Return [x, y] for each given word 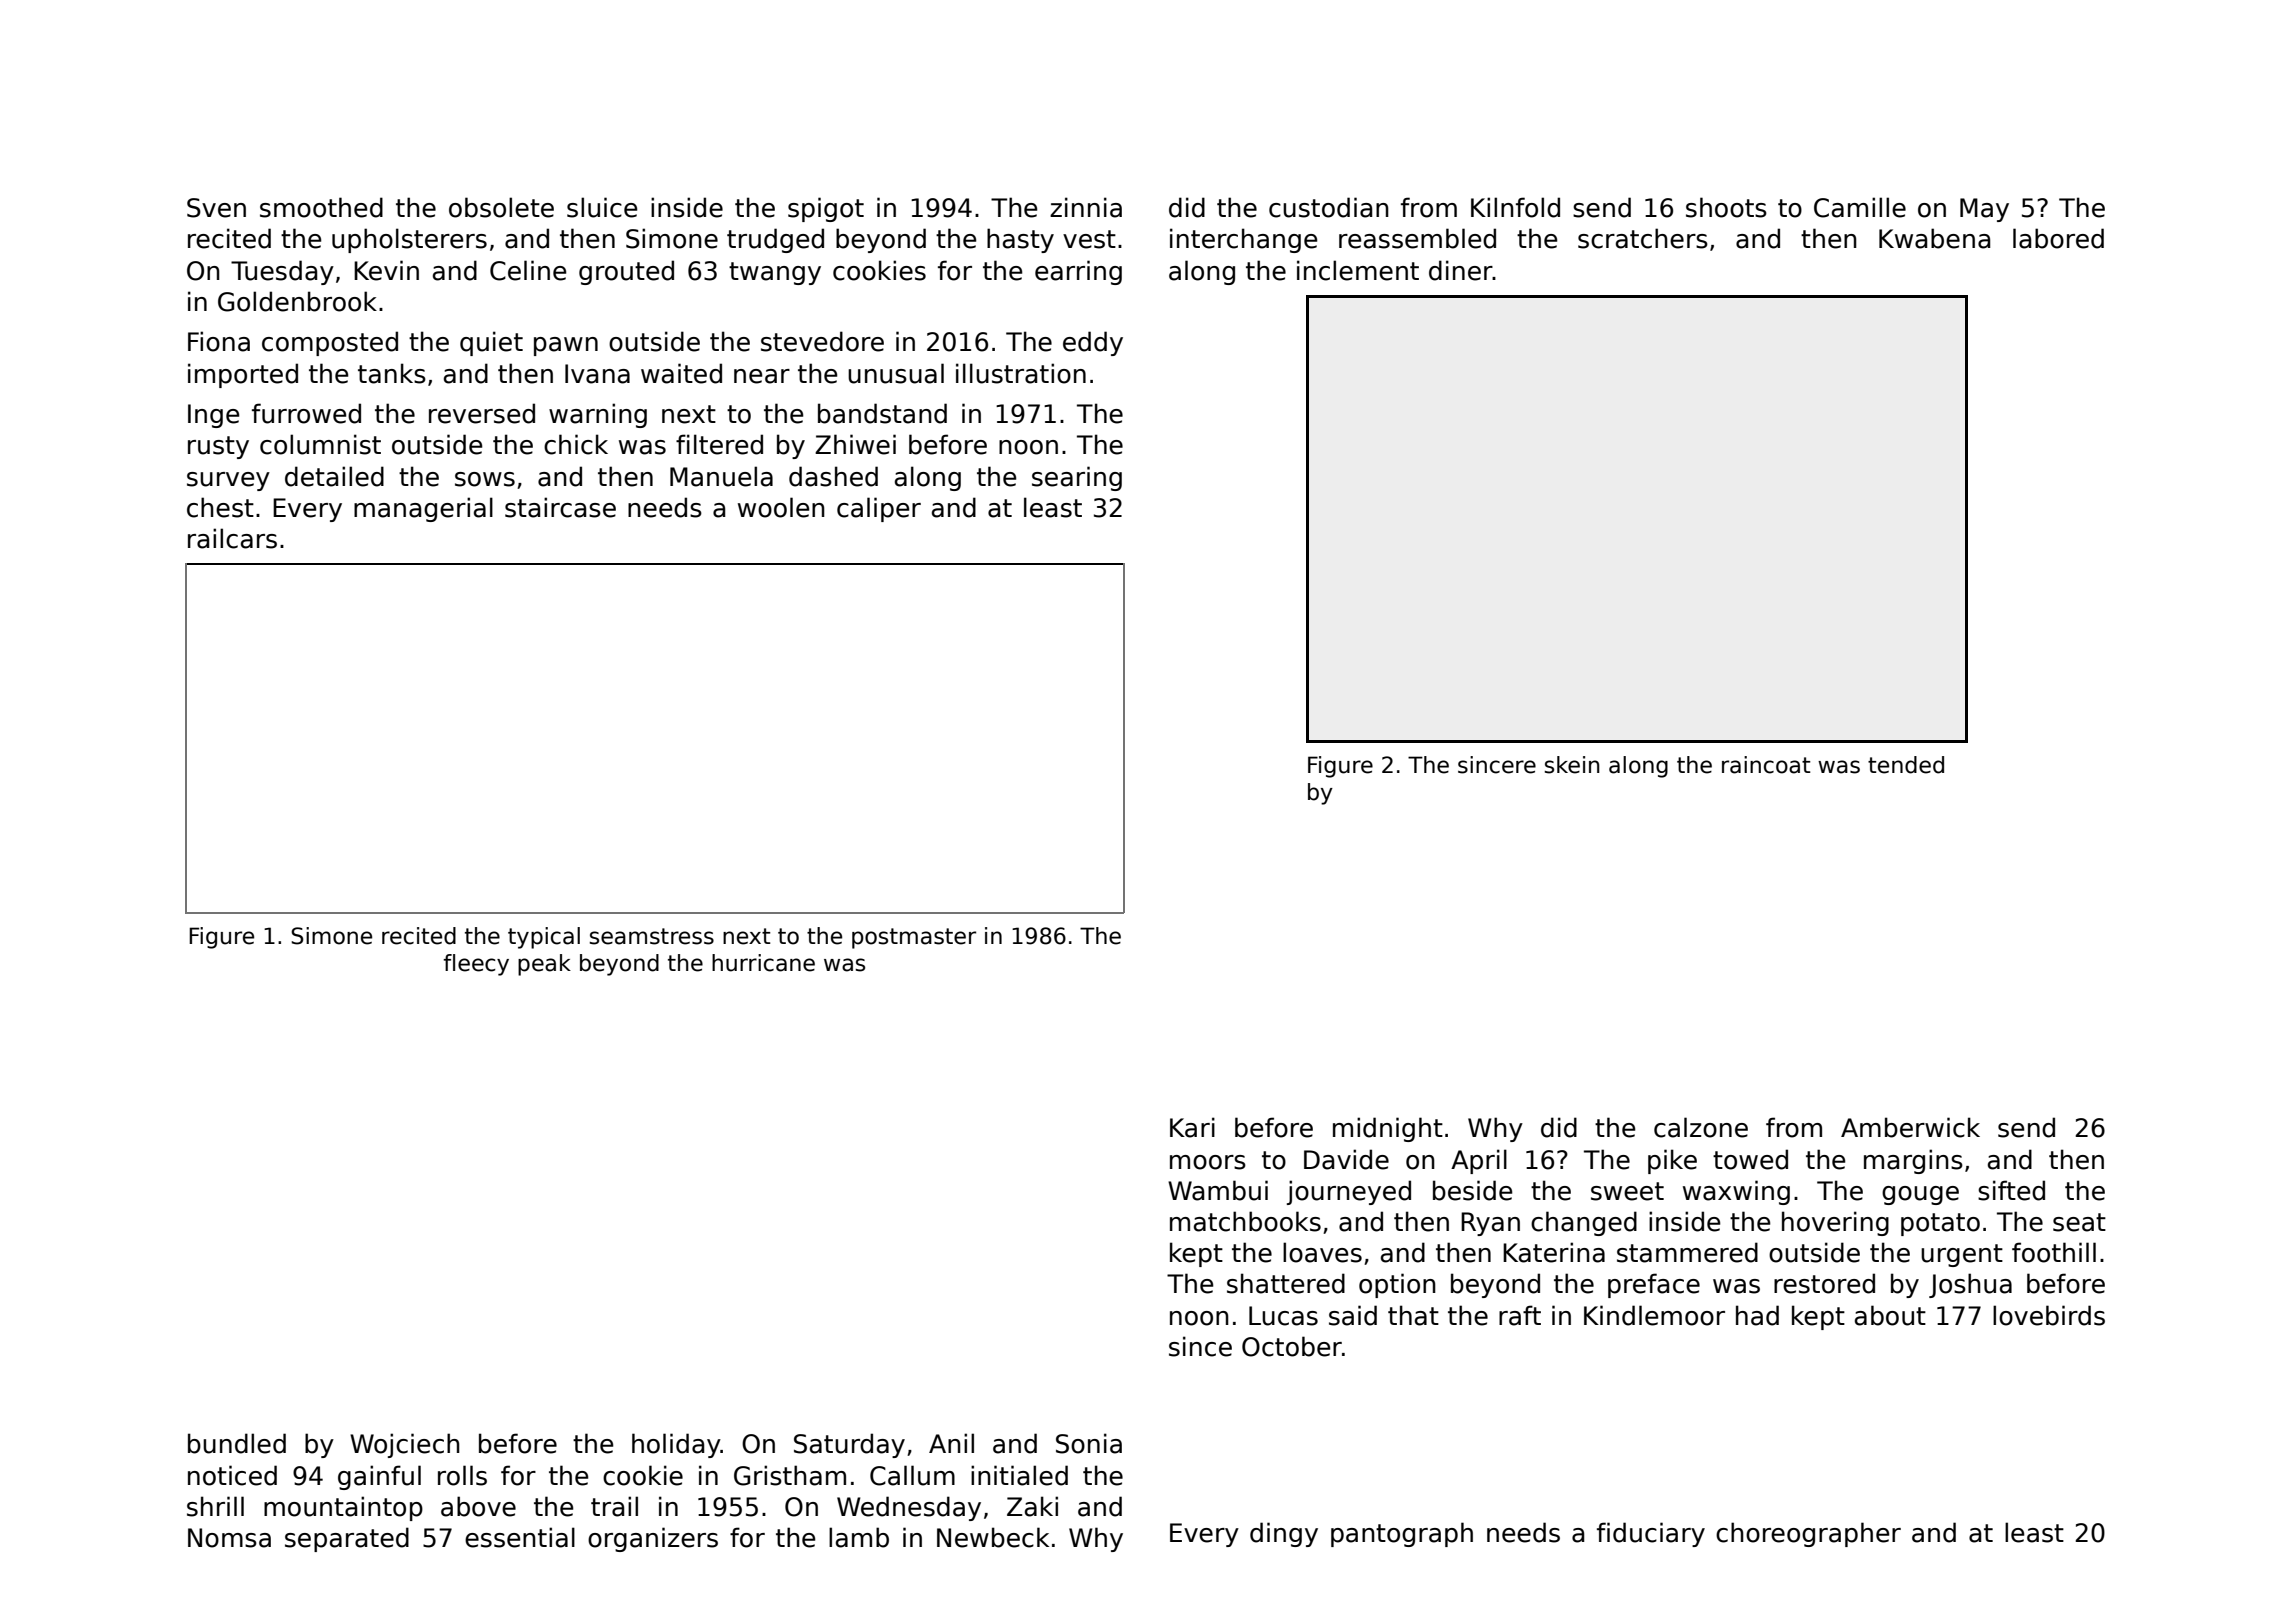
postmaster [914, 938]
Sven [216, 208]
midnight [1388, 1129]
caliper [879, 509]
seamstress [652, 936]
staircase [560, 507]
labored [2058, 238]
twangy [775, 273]
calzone [1701, 1127]
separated [347, 1539]
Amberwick [1910, 1127]
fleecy [476, 965]
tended [1906, 765]
